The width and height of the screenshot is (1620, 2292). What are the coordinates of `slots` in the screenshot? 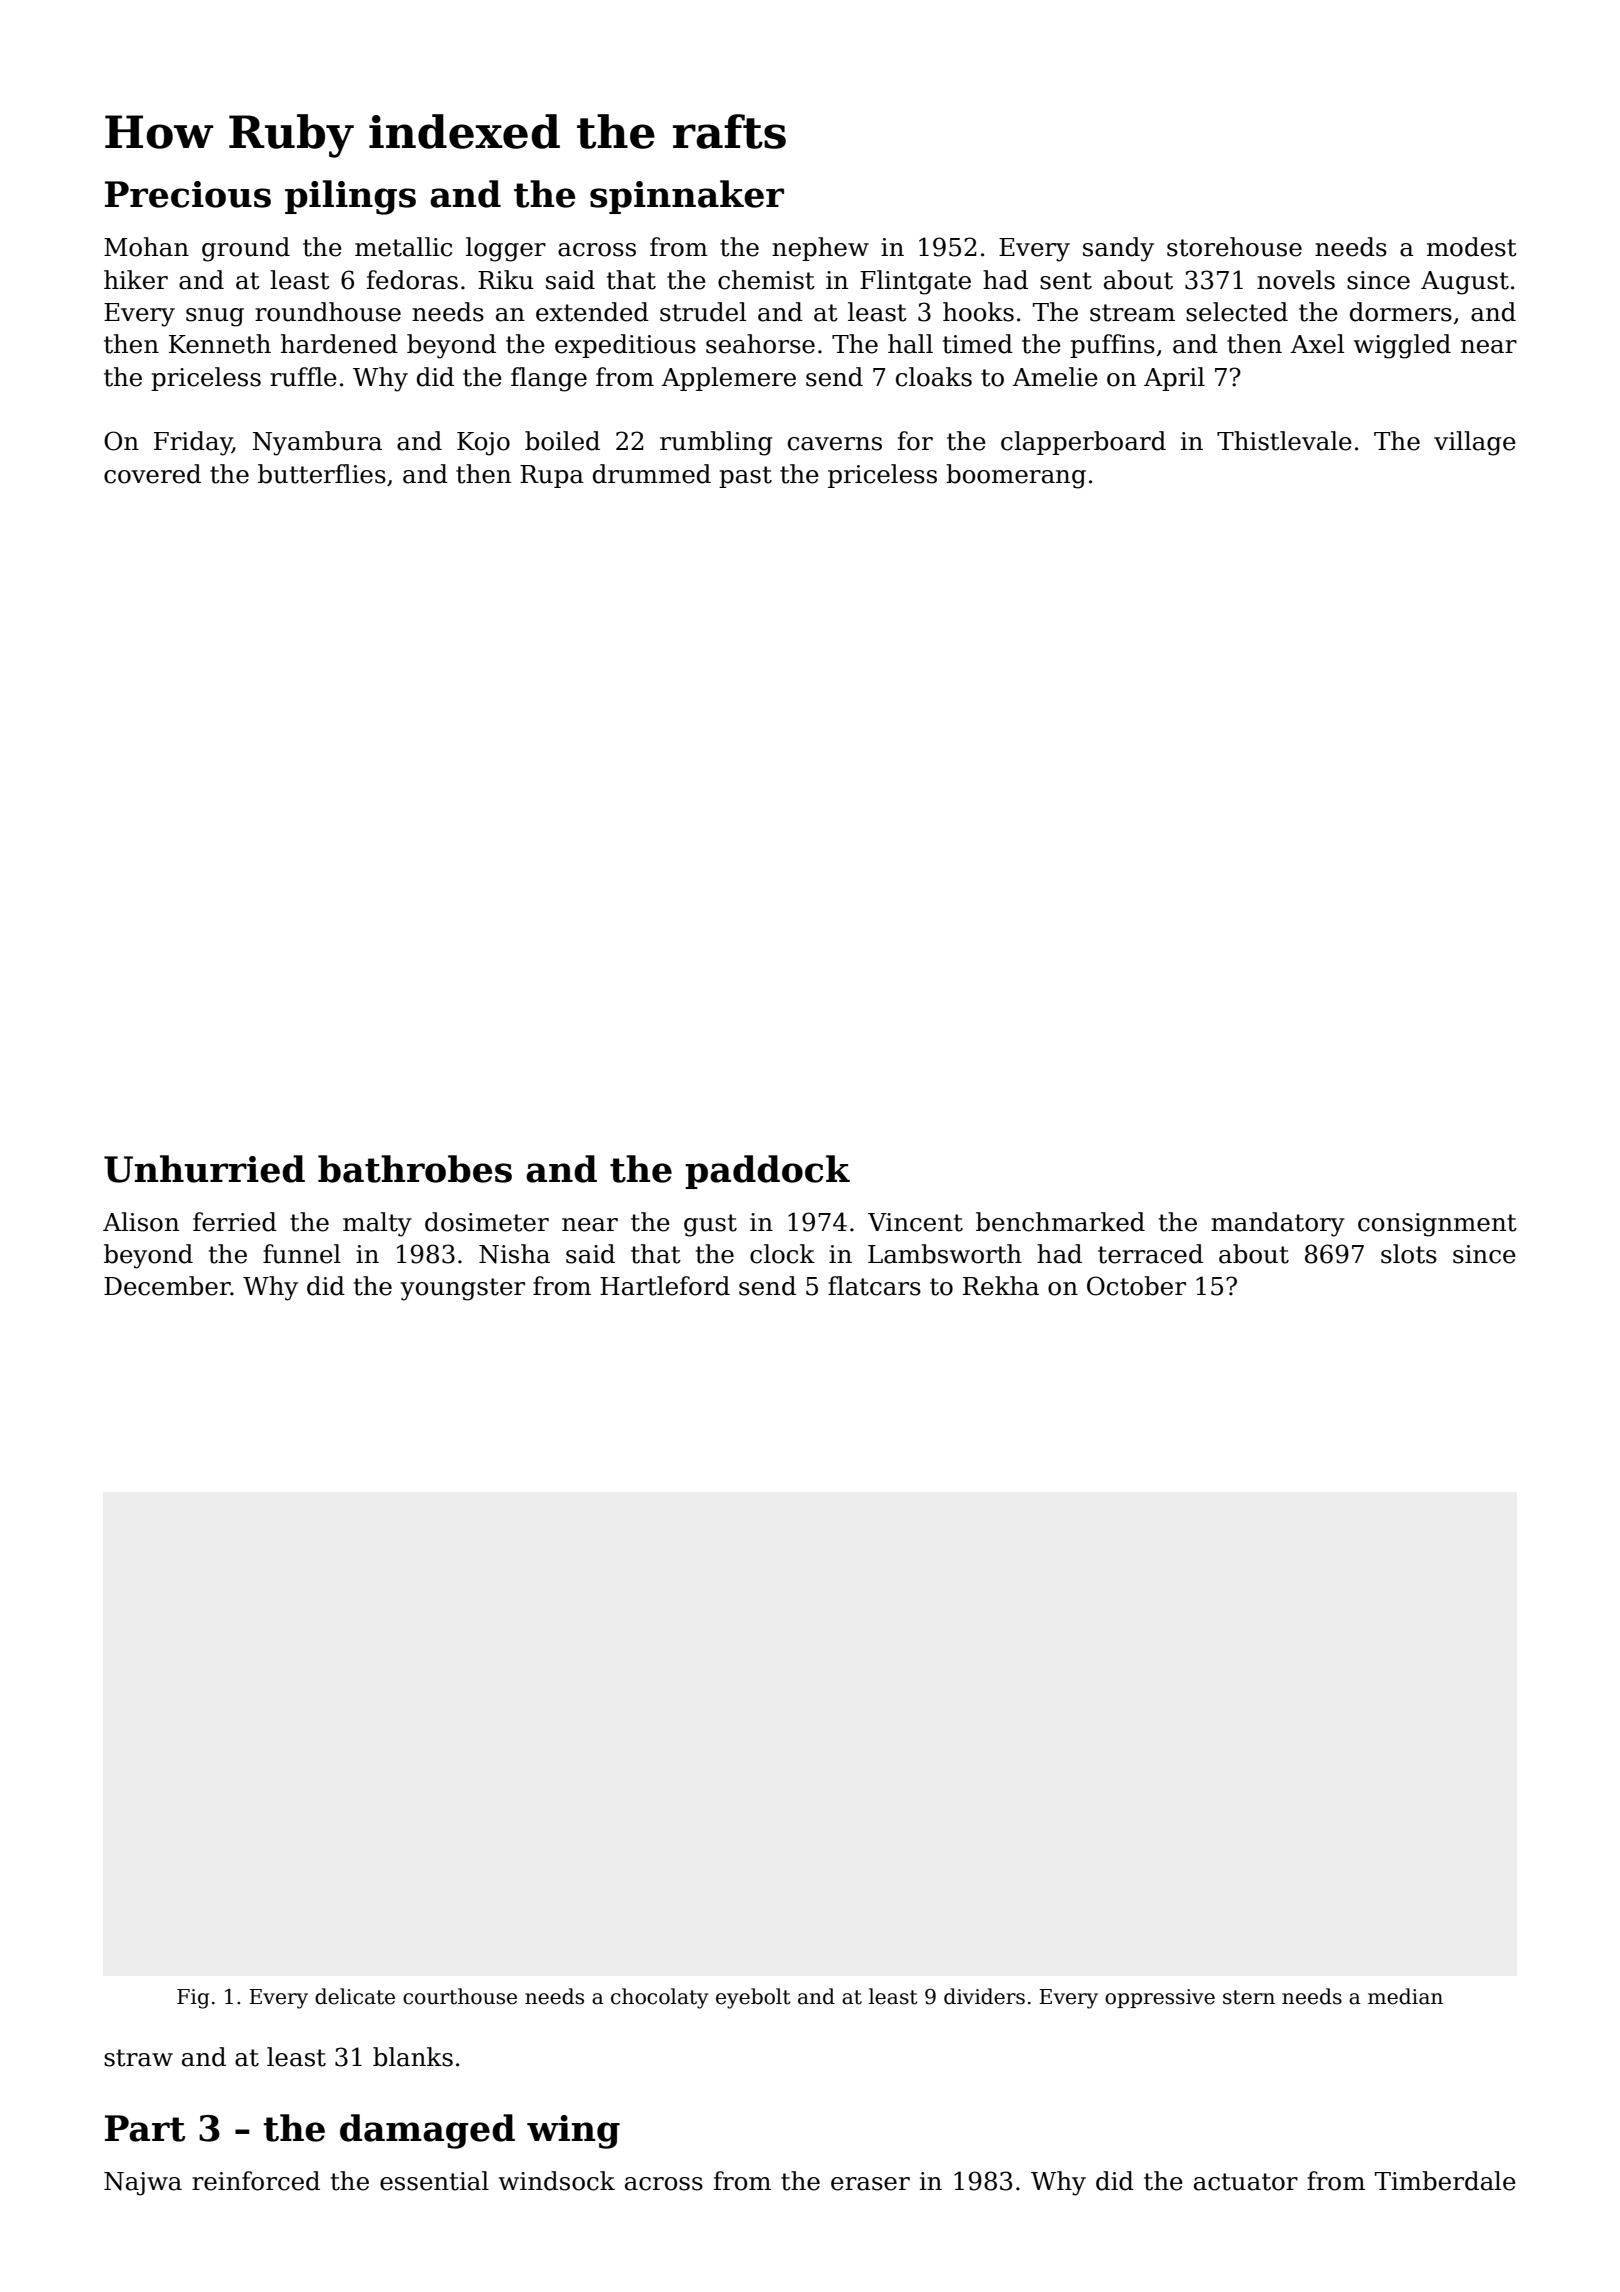 It's located at (1409, 1254).
